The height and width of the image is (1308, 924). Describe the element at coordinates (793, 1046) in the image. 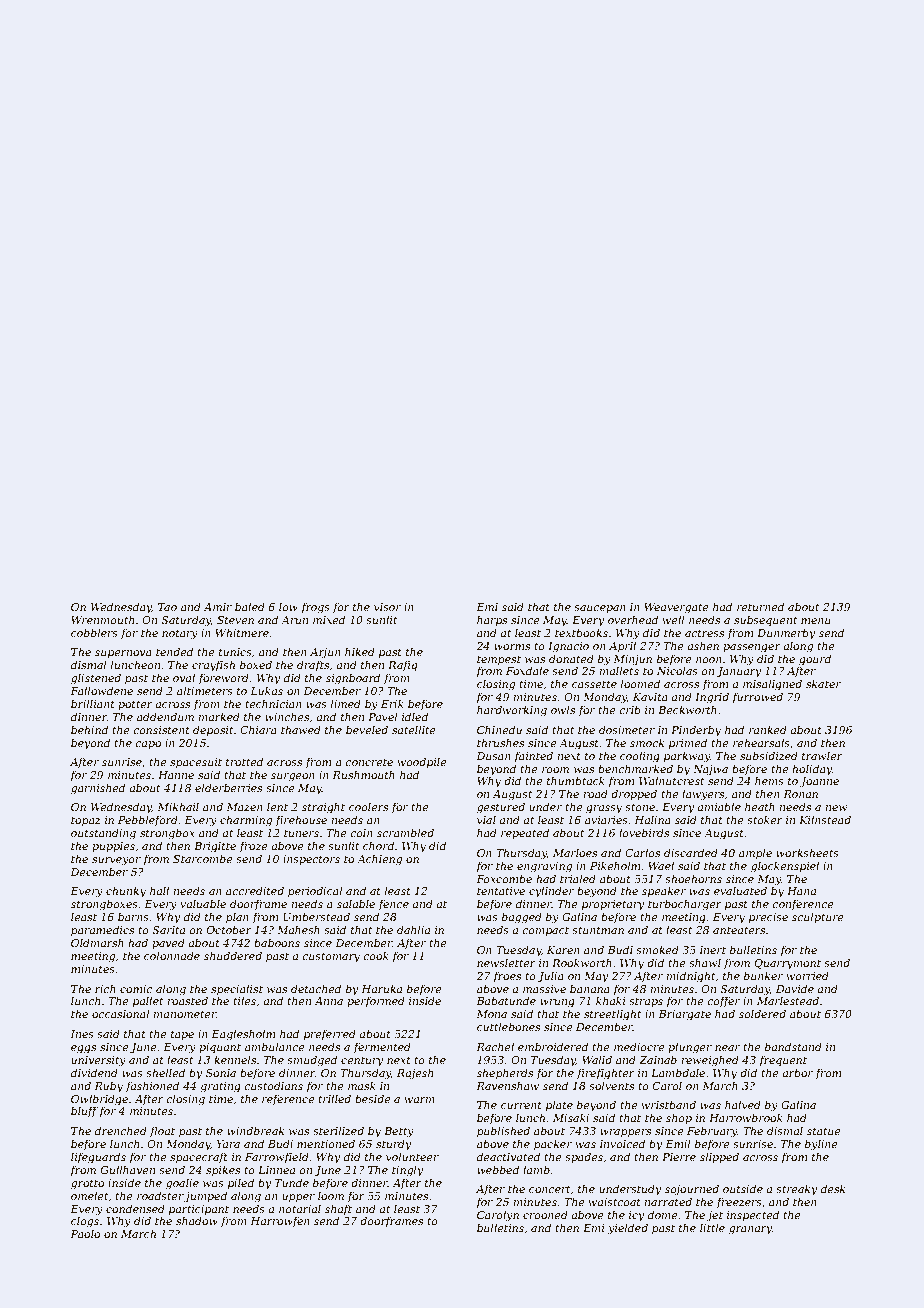

I see `bandstand` at that location.
